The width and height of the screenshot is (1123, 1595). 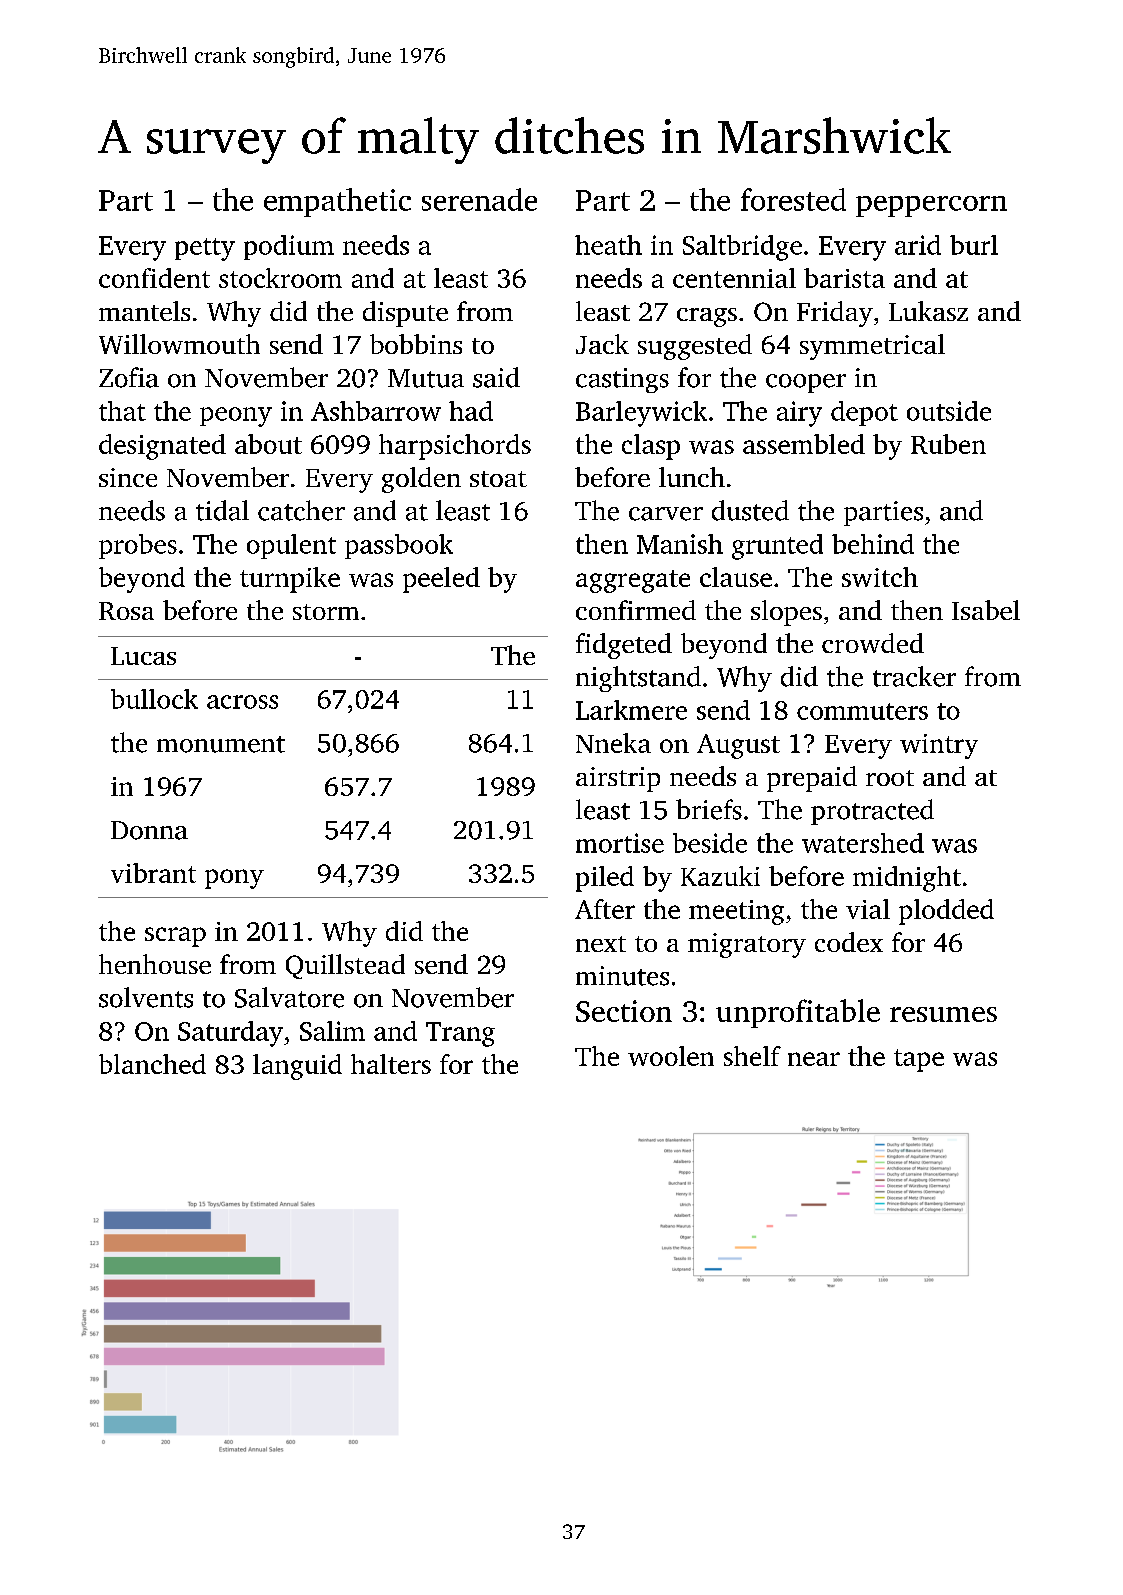 What do you see at coordinates (605, 879) in the screenshot?
I see `piled` at bounding box center [605, 879].
